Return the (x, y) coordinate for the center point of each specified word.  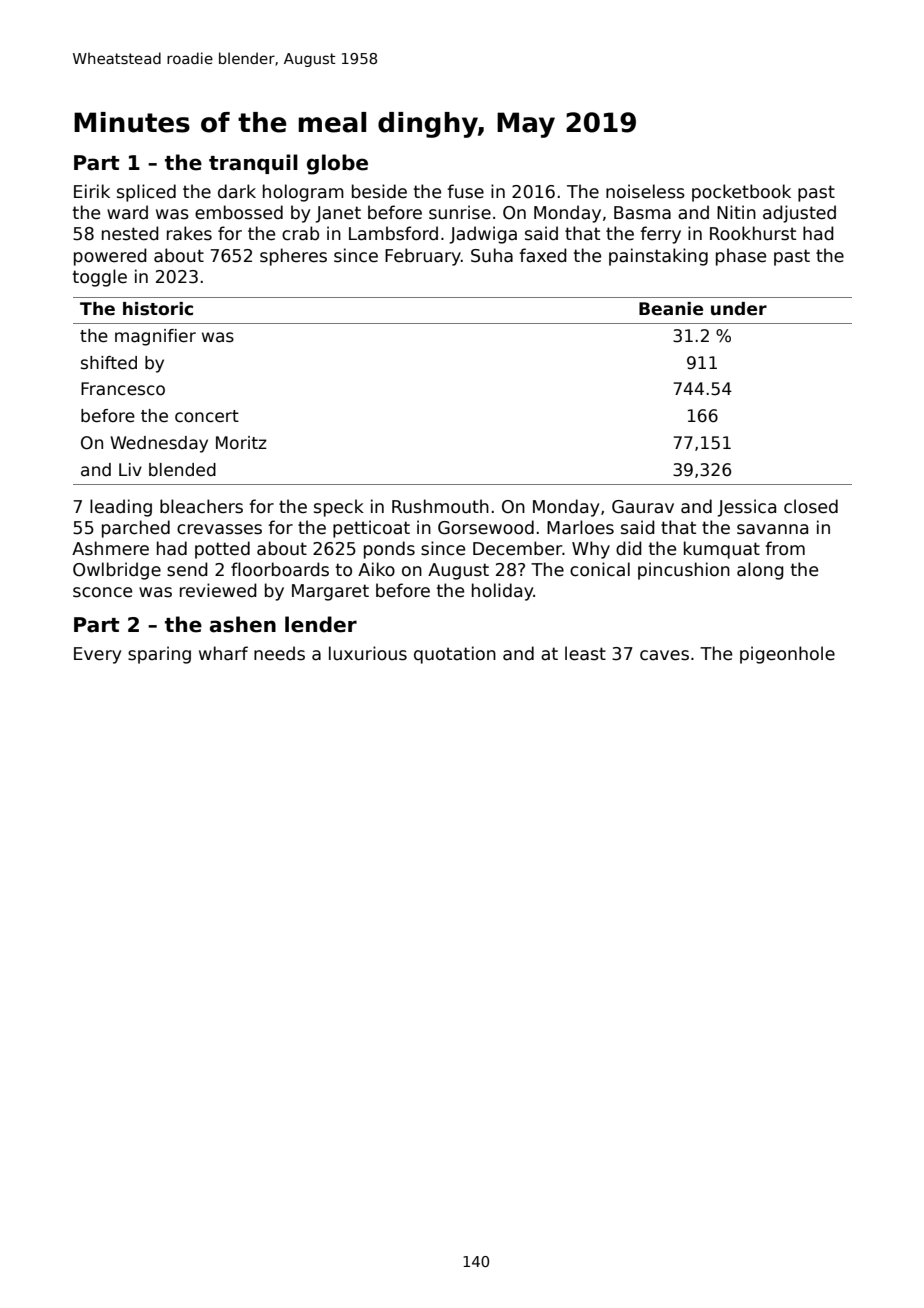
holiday (503, 592)
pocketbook (741, 193)
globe (337, 164)
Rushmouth (440, 506)
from (785, 548)
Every (97, 655)
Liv (130, 469)
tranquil (253, 164)
